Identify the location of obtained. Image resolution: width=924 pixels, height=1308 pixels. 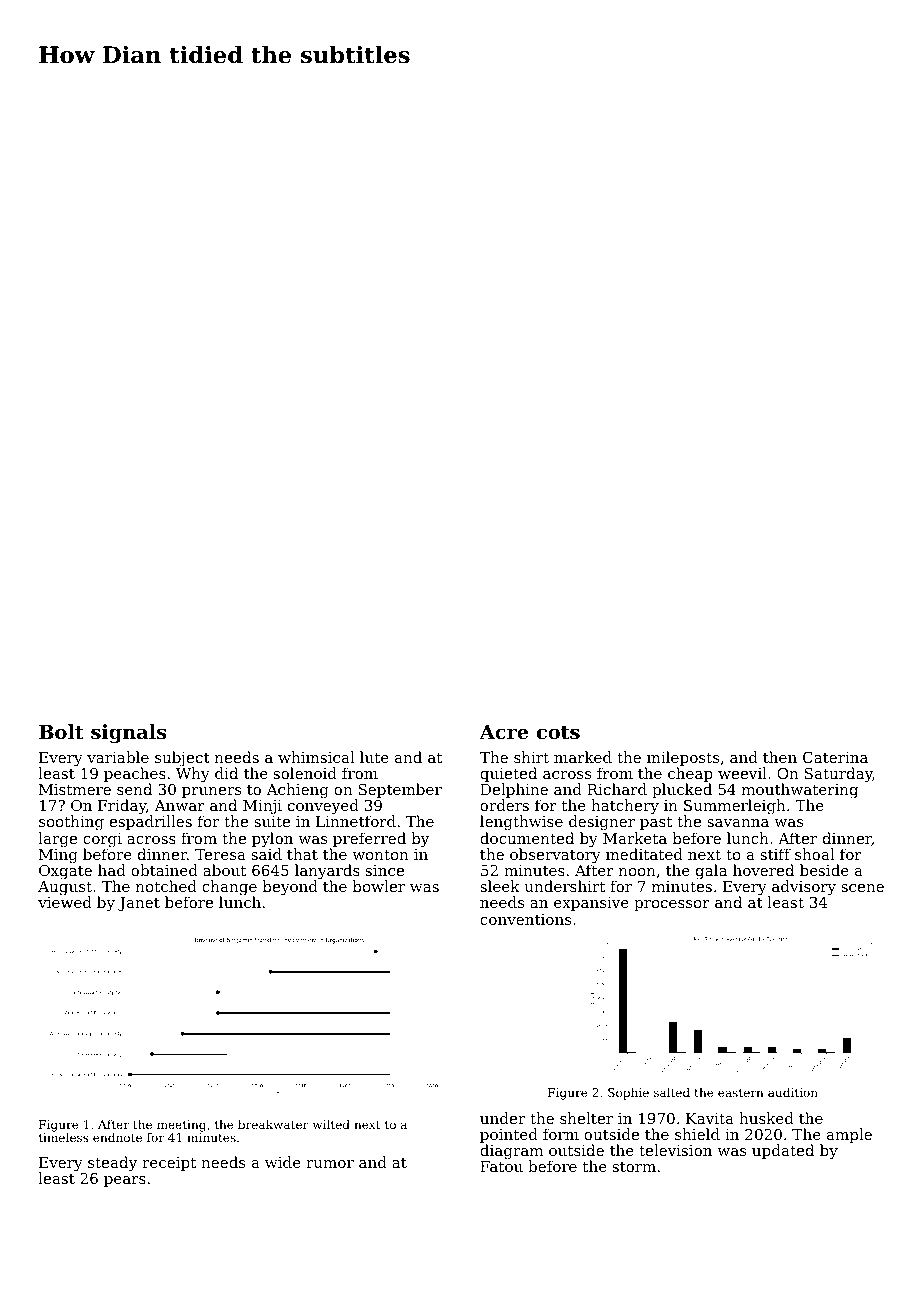
(164, 870).
